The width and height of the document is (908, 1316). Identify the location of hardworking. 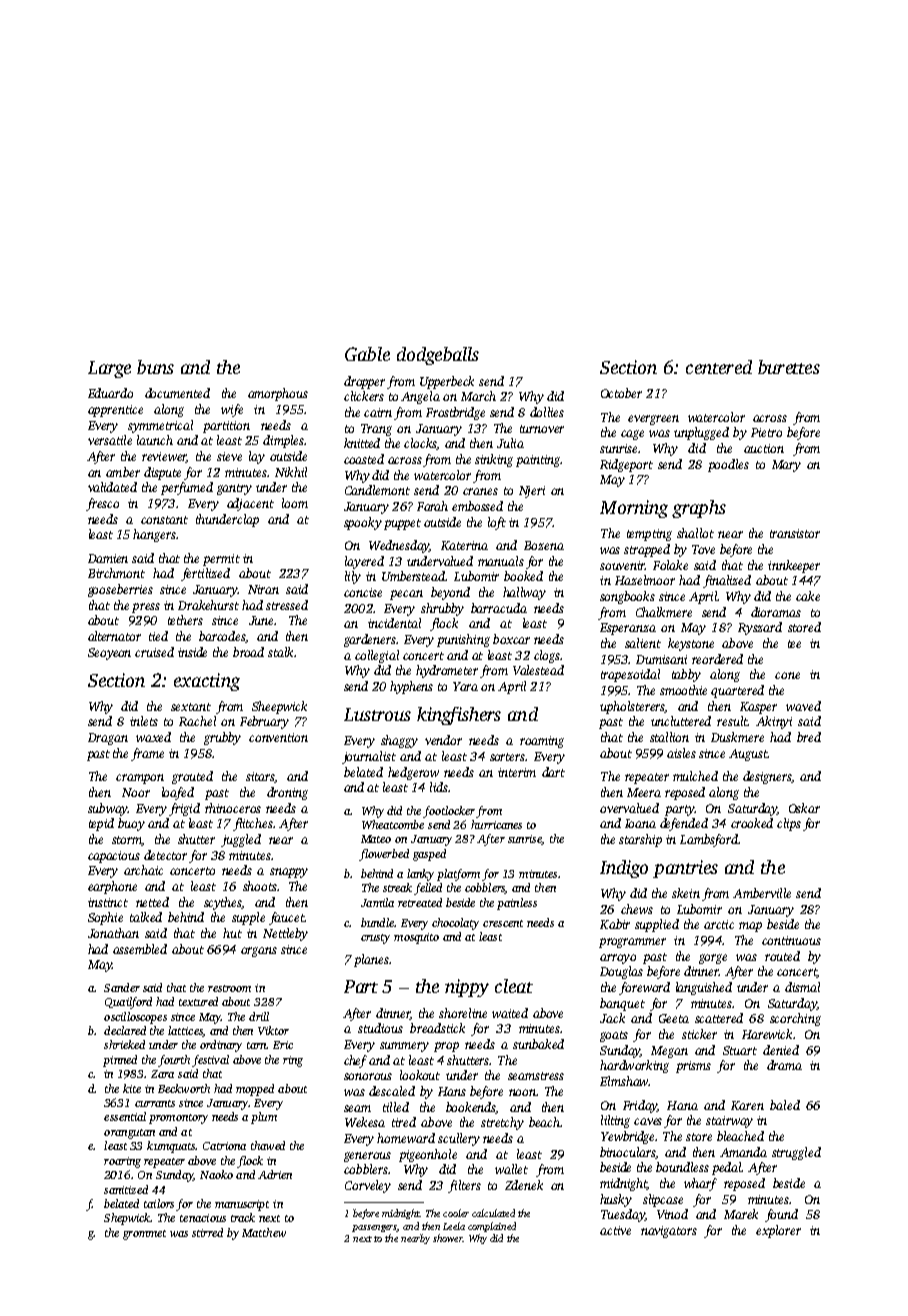
(634, 1066).
